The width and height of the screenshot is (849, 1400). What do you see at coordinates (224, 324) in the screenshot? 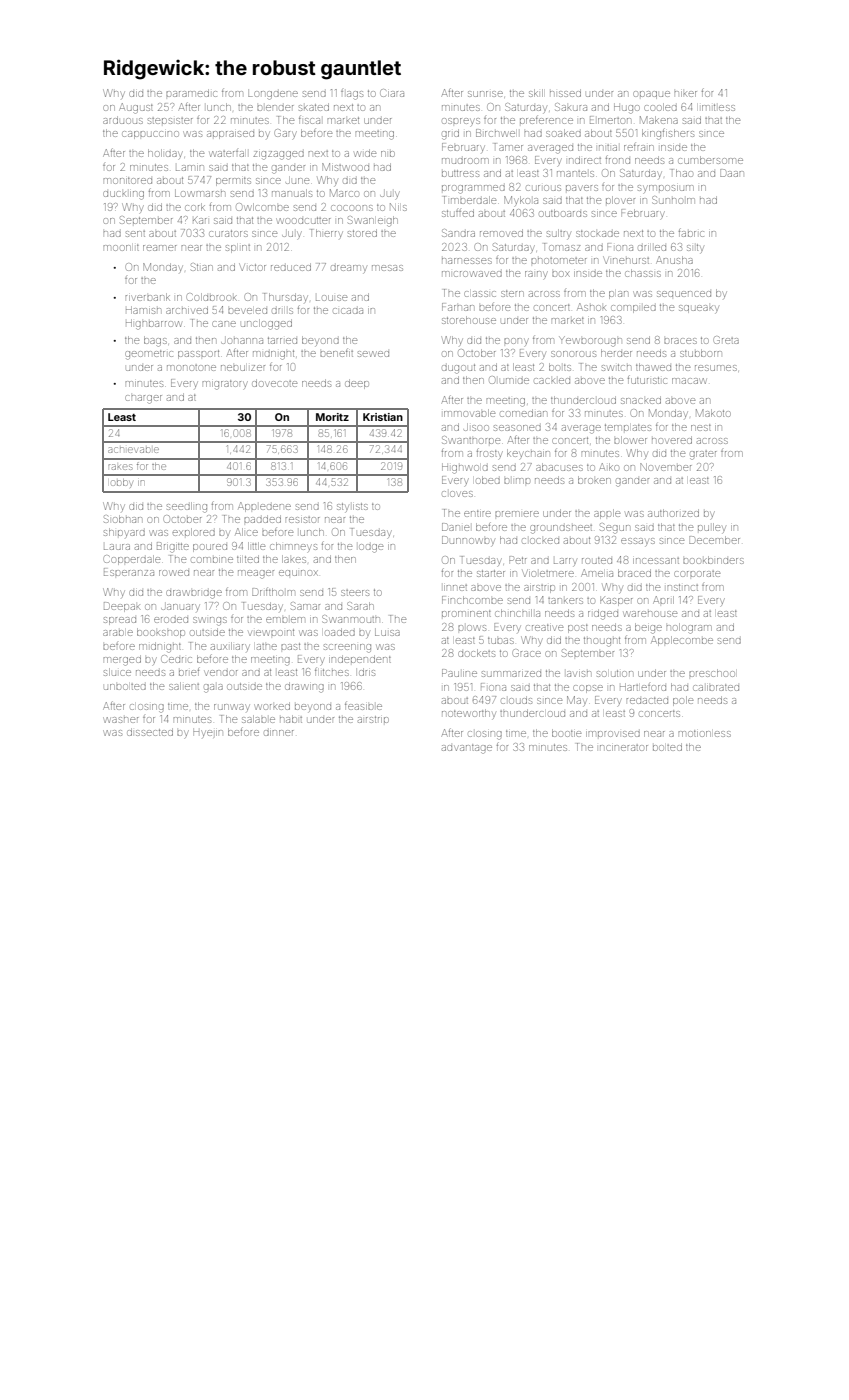
I see `cane` at bounding box center [224, 324].
